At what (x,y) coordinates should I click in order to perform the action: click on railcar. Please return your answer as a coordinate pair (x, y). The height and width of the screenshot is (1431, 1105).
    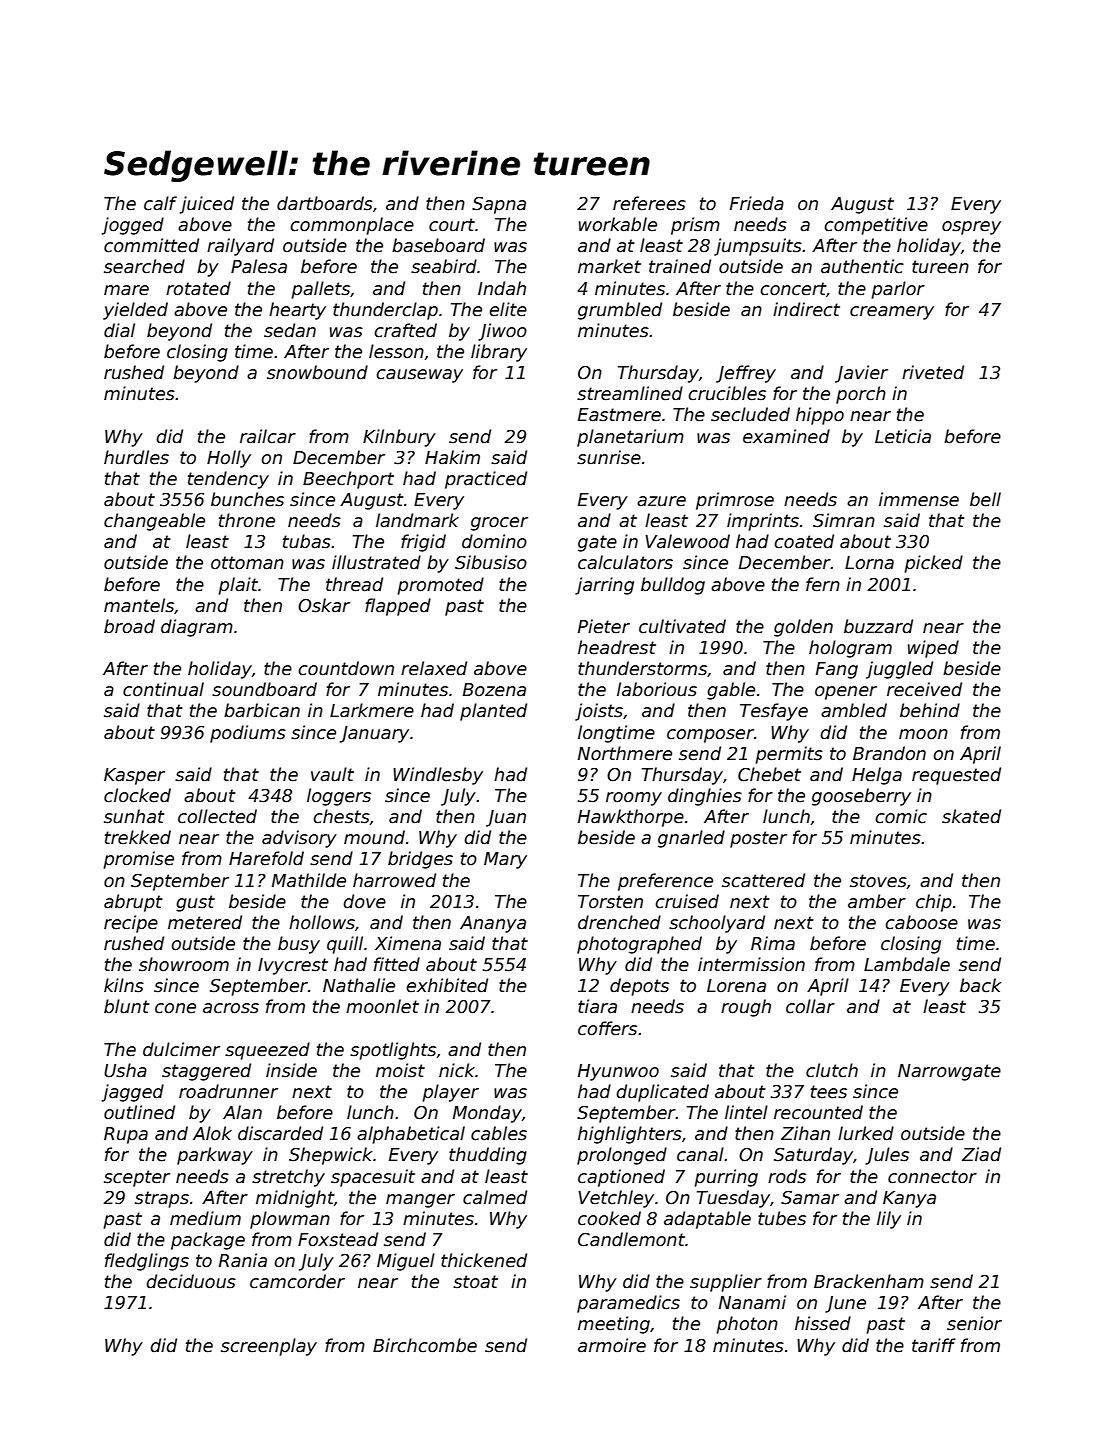
    Looking at the image, I should click on (268, 436).
